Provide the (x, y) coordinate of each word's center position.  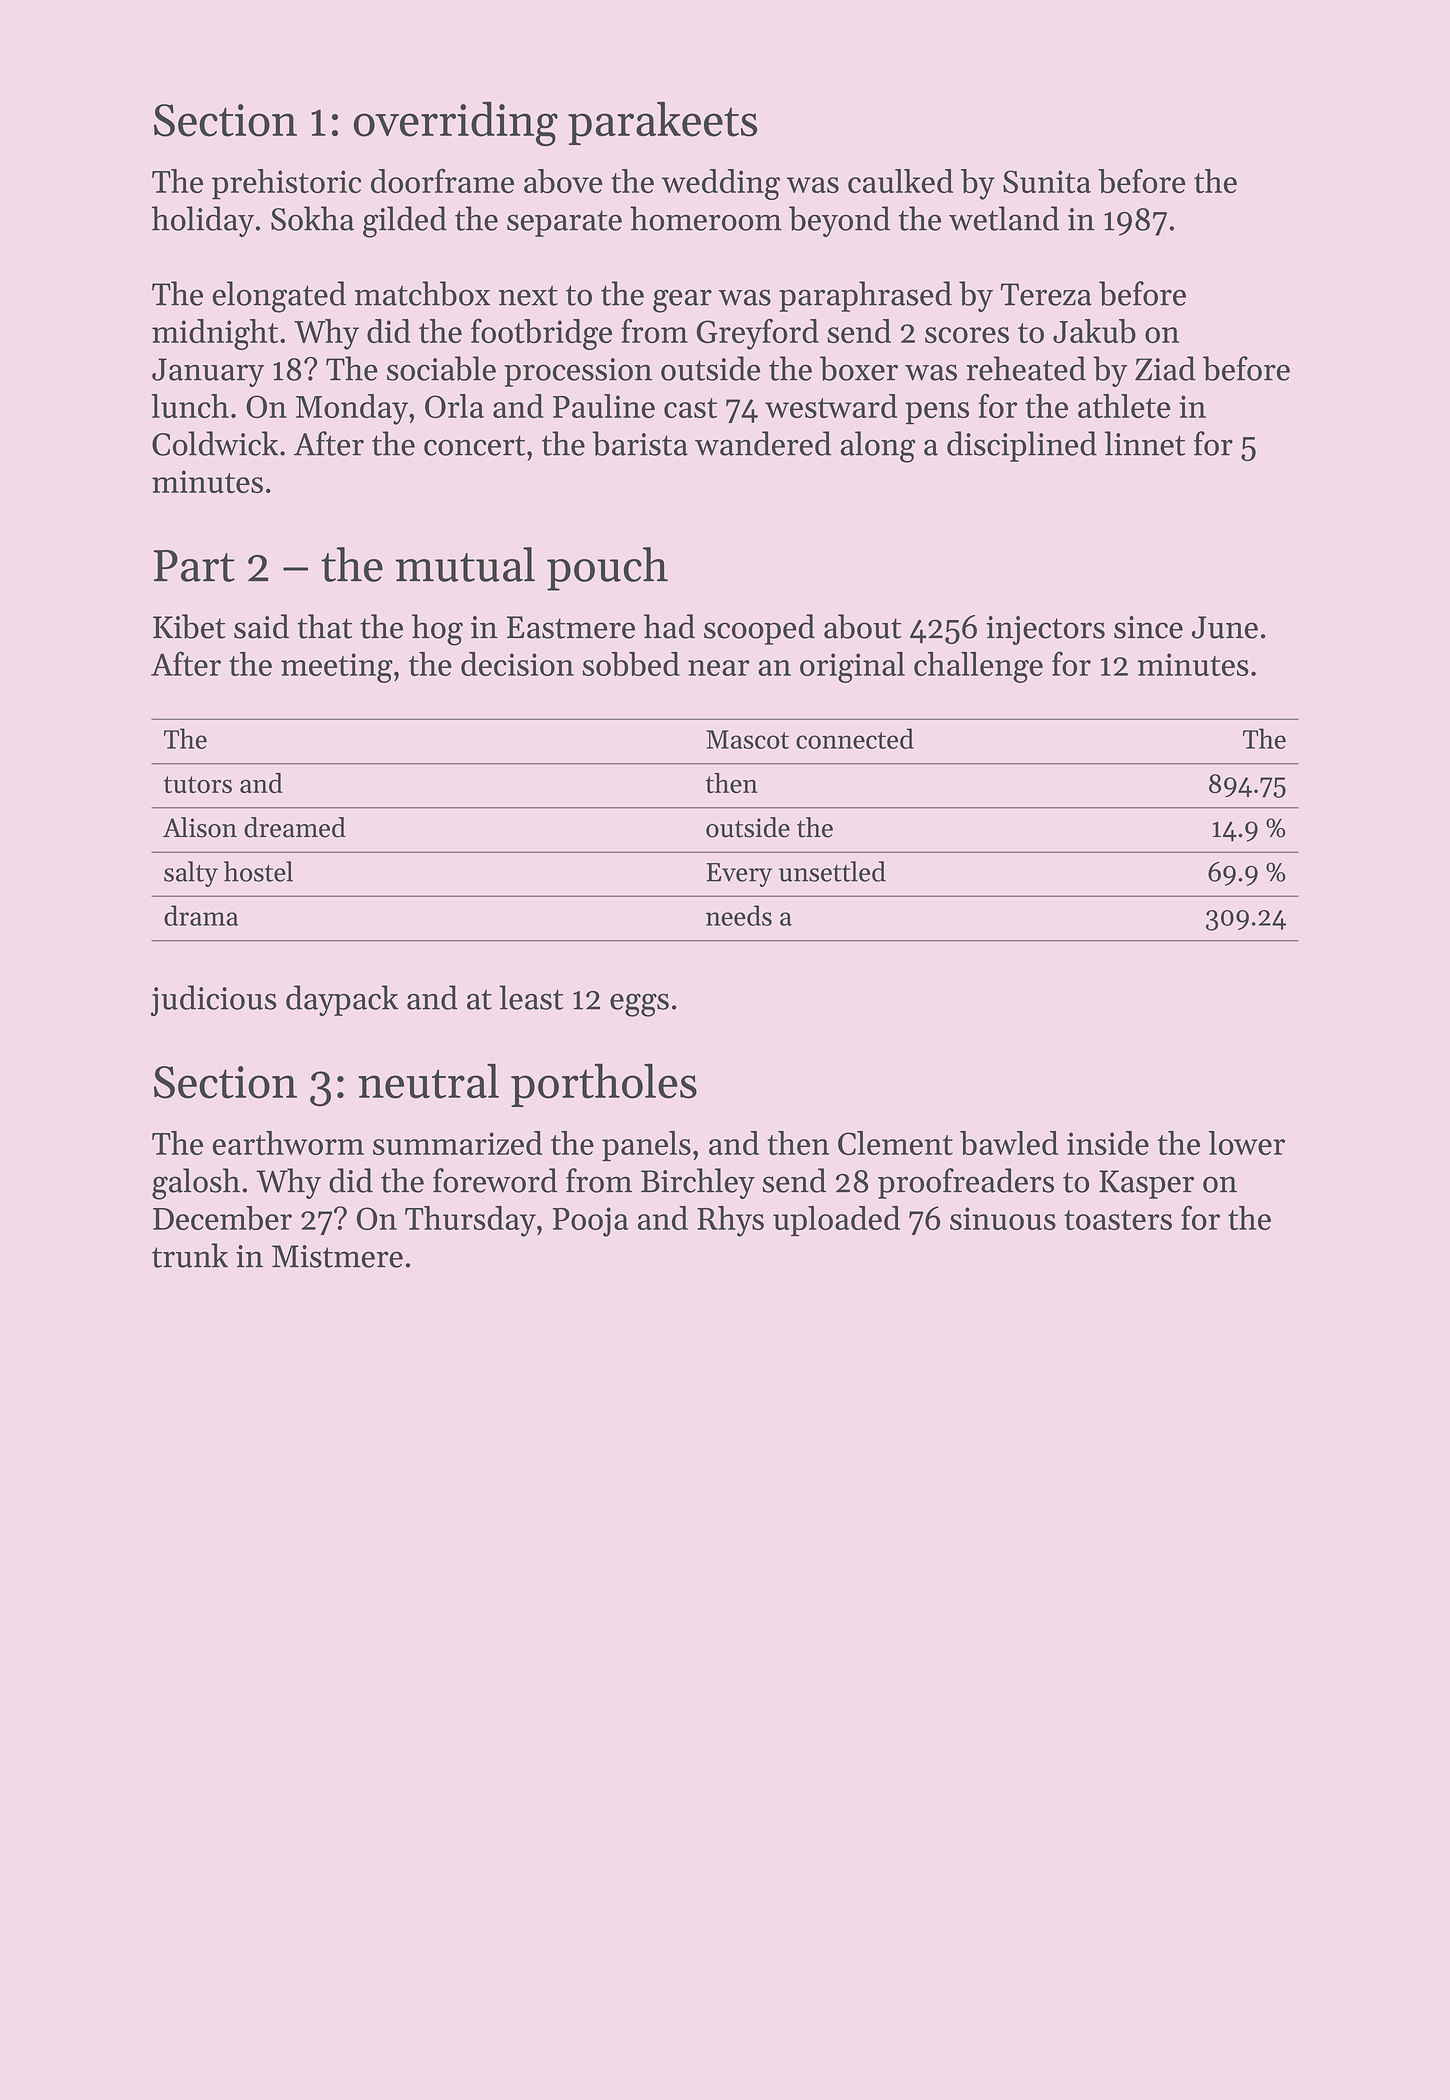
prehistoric (286, 184)
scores (967, 335)
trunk (190, 1255)
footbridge (541, 334)
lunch (190, 406)
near (719, 668)
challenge (978, 667)
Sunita (1047, 181)
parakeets (662, 123)
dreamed (295, 827)
